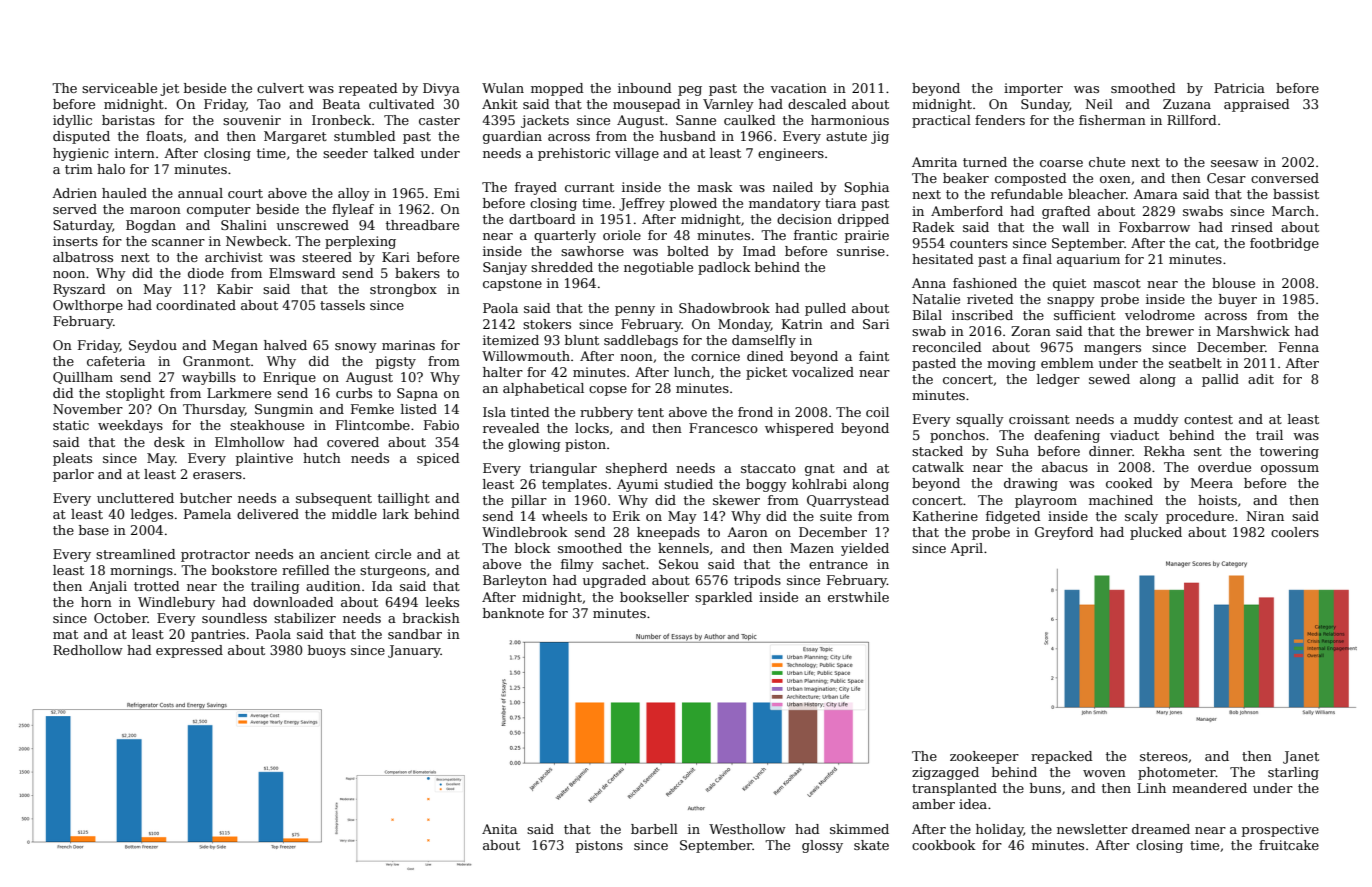 The width and height of the screenshot is (1372, 887). Describe the element at coordinates (88, 306) in the screenshot. I see `Owlthorpe` at that location.
